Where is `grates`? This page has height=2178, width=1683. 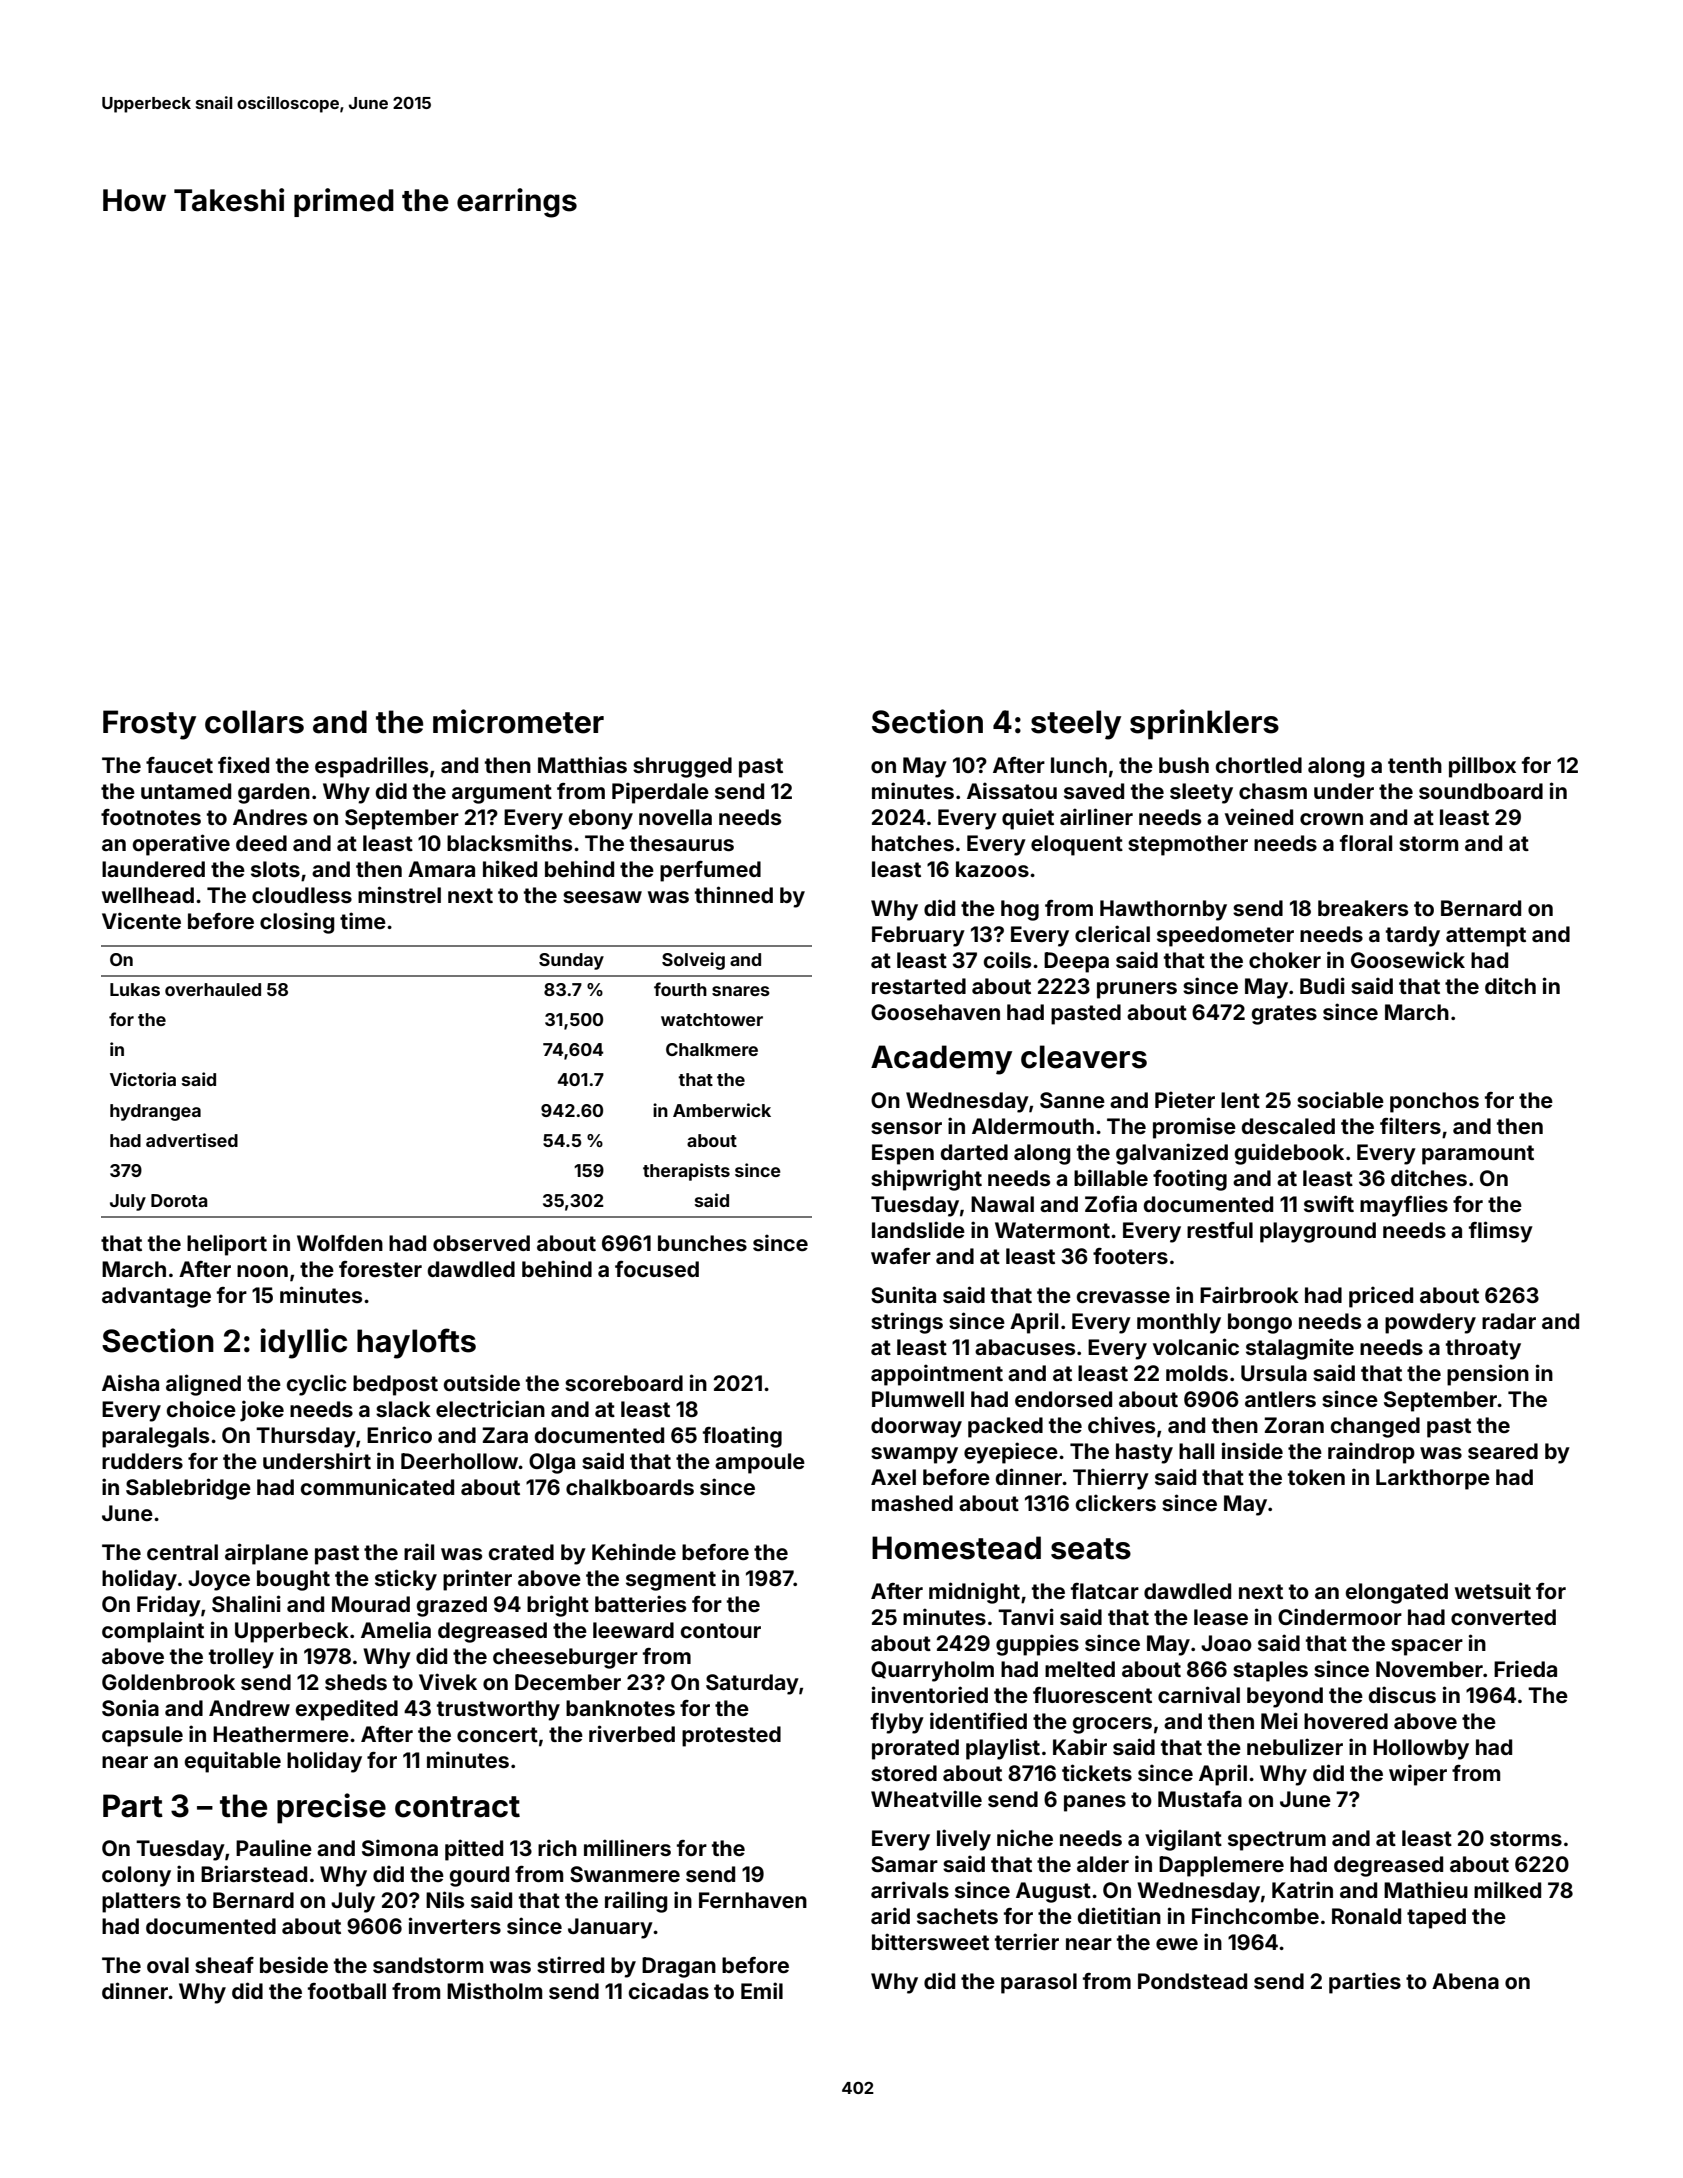 grates is located at coordinates (1284, 1015).
